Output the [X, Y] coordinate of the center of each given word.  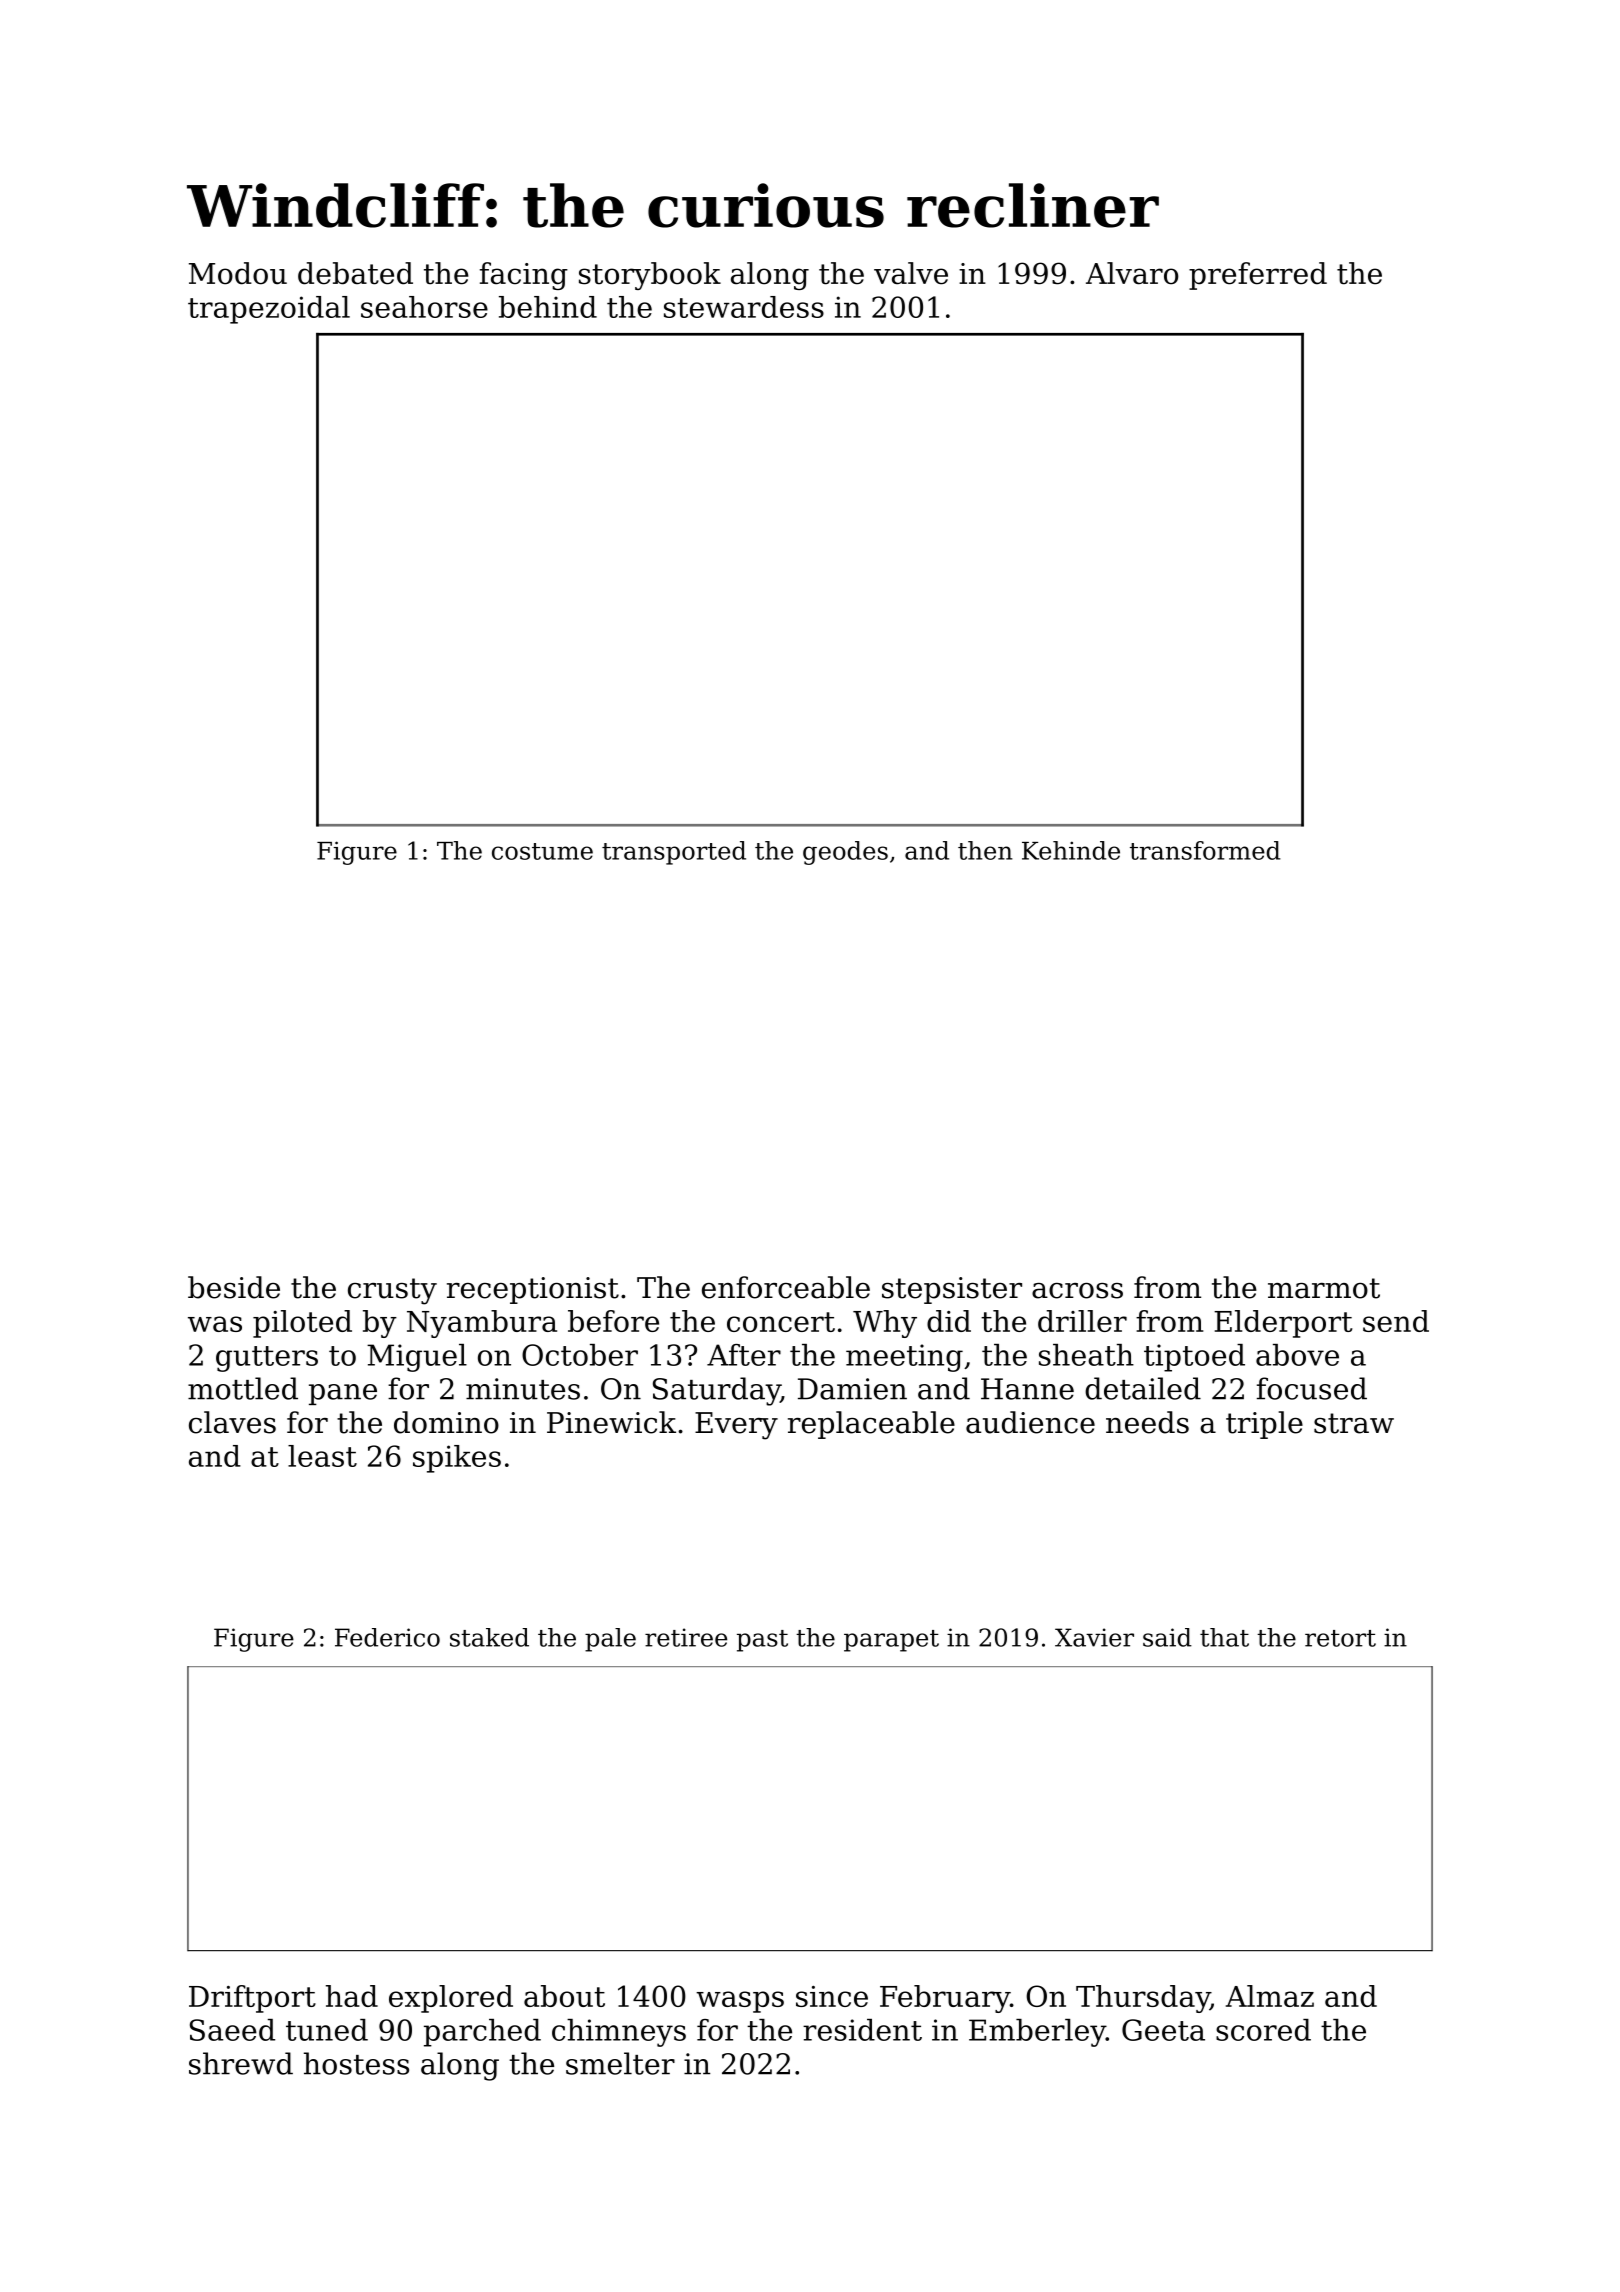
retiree [686, 1637]
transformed [1205, 850]
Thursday [1143, 1999]
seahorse [424, 307]
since [832, 1996]
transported [674, 853]
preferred [1258, 276]
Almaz [1270, 1996]
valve [911, 273]
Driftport [252, 1999]
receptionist [533, 1290]
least [322, 1456]
